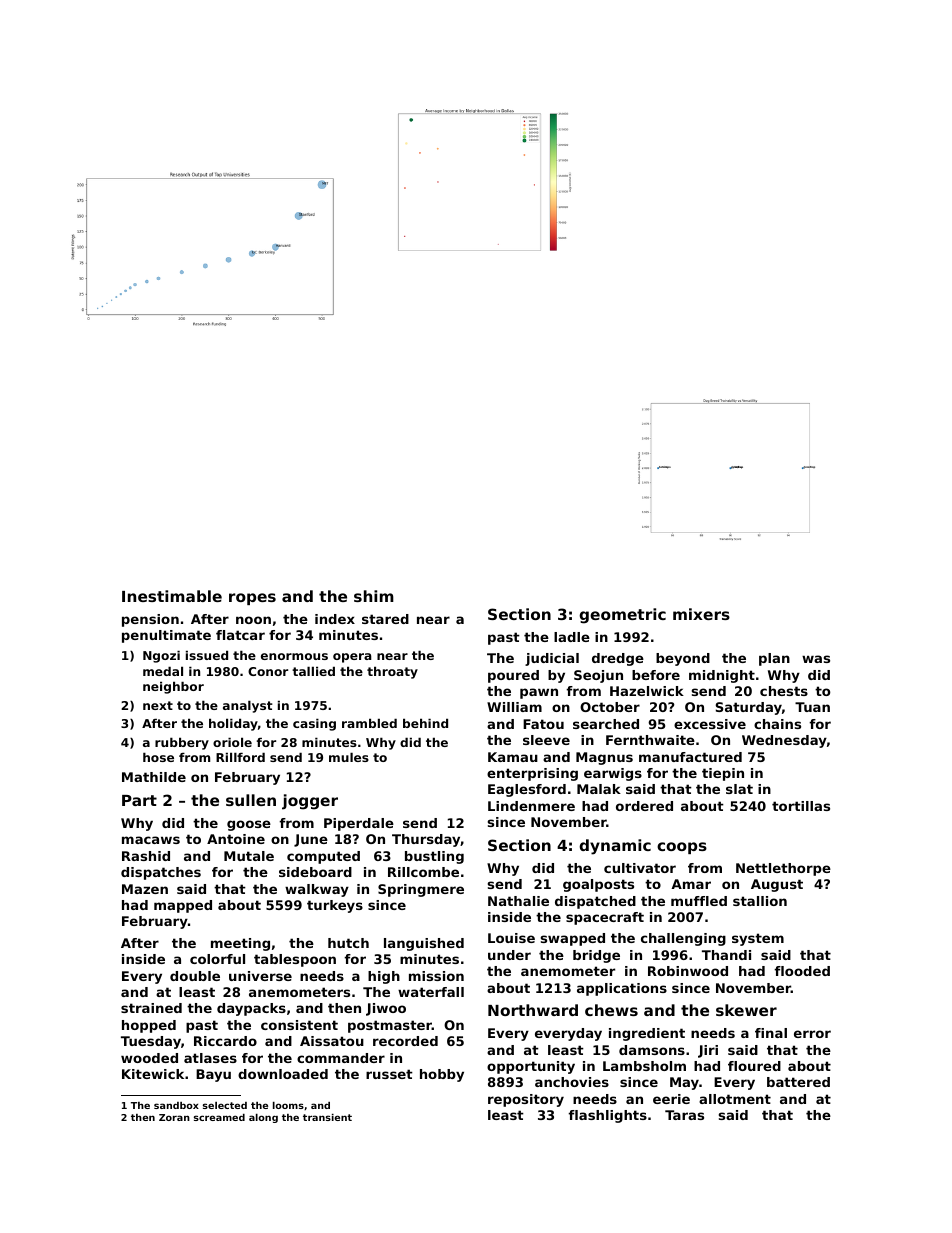  Describe the element at coordinates (513, 676) in the image. I see `poured` at that location.
